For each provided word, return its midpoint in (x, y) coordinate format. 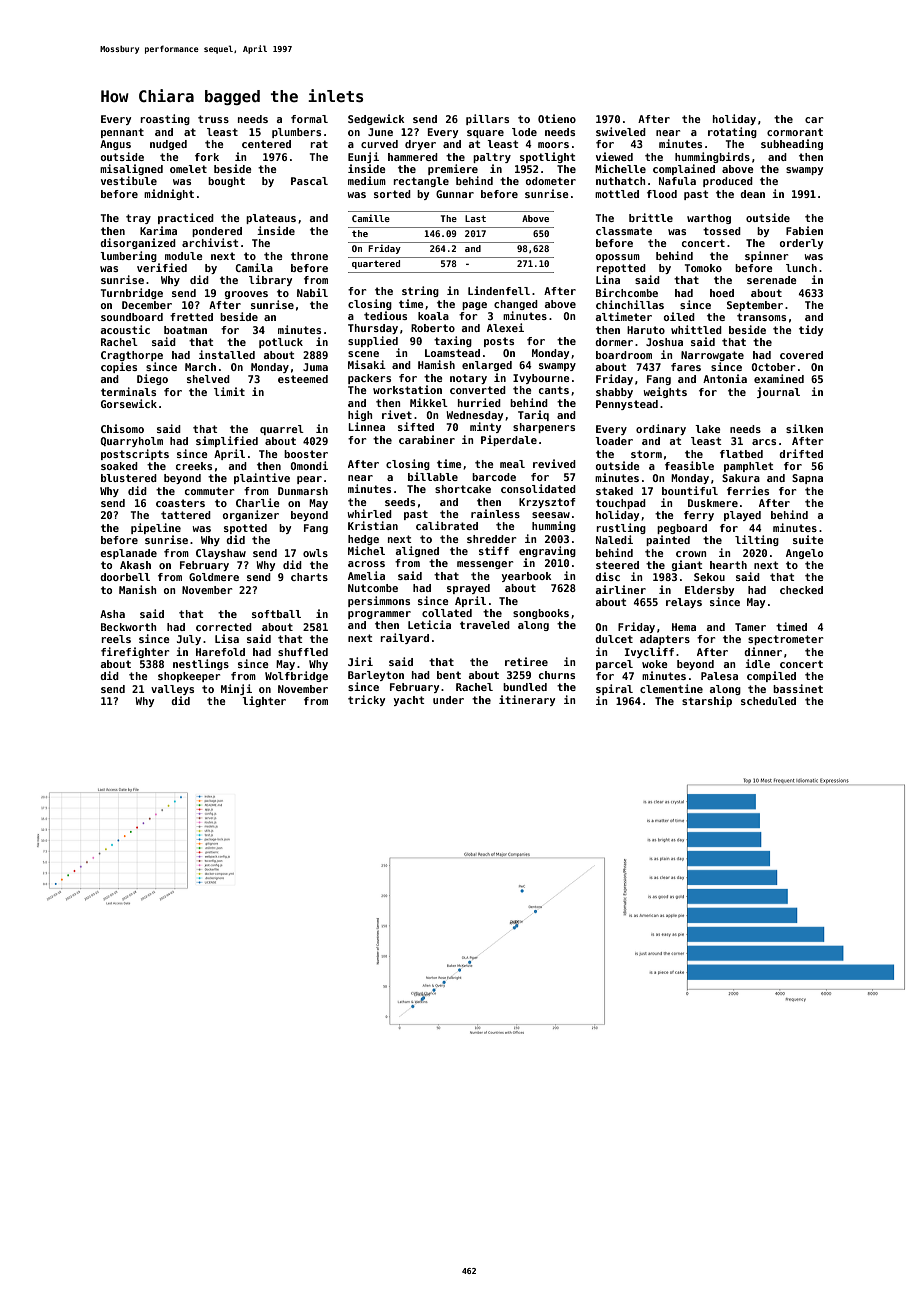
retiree (526, 661)
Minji (236, 689)
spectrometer (785, 640)
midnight (169, 194)
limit (229, 391)
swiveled (621, 131)
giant (687, 565)
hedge (363, 540)
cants (554, 390)
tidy (811, 330)
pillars (487, 119)
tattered (186, 515)
